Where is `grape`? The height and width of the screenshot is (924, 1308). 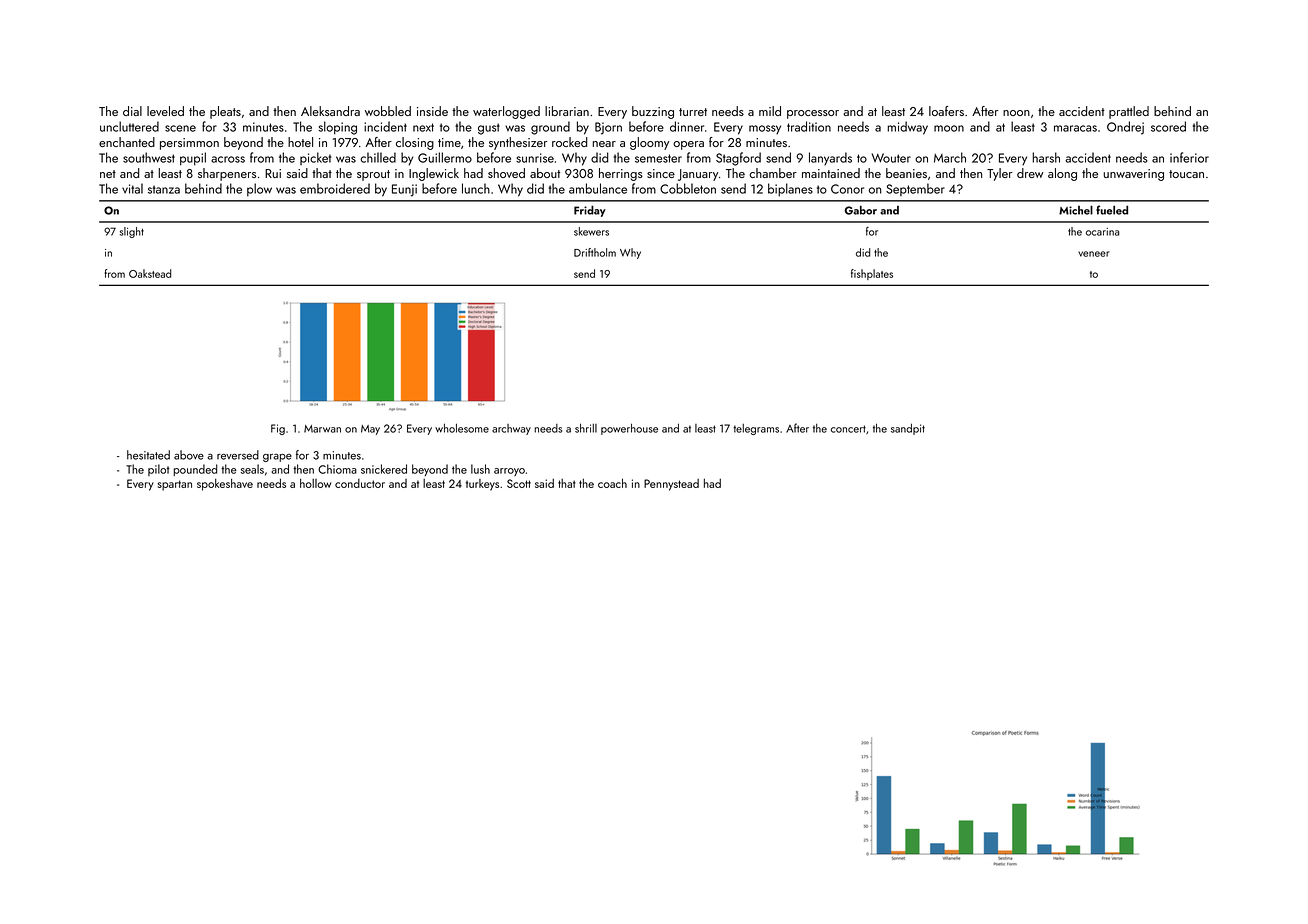 grape is located at coordinates (277, 458).
